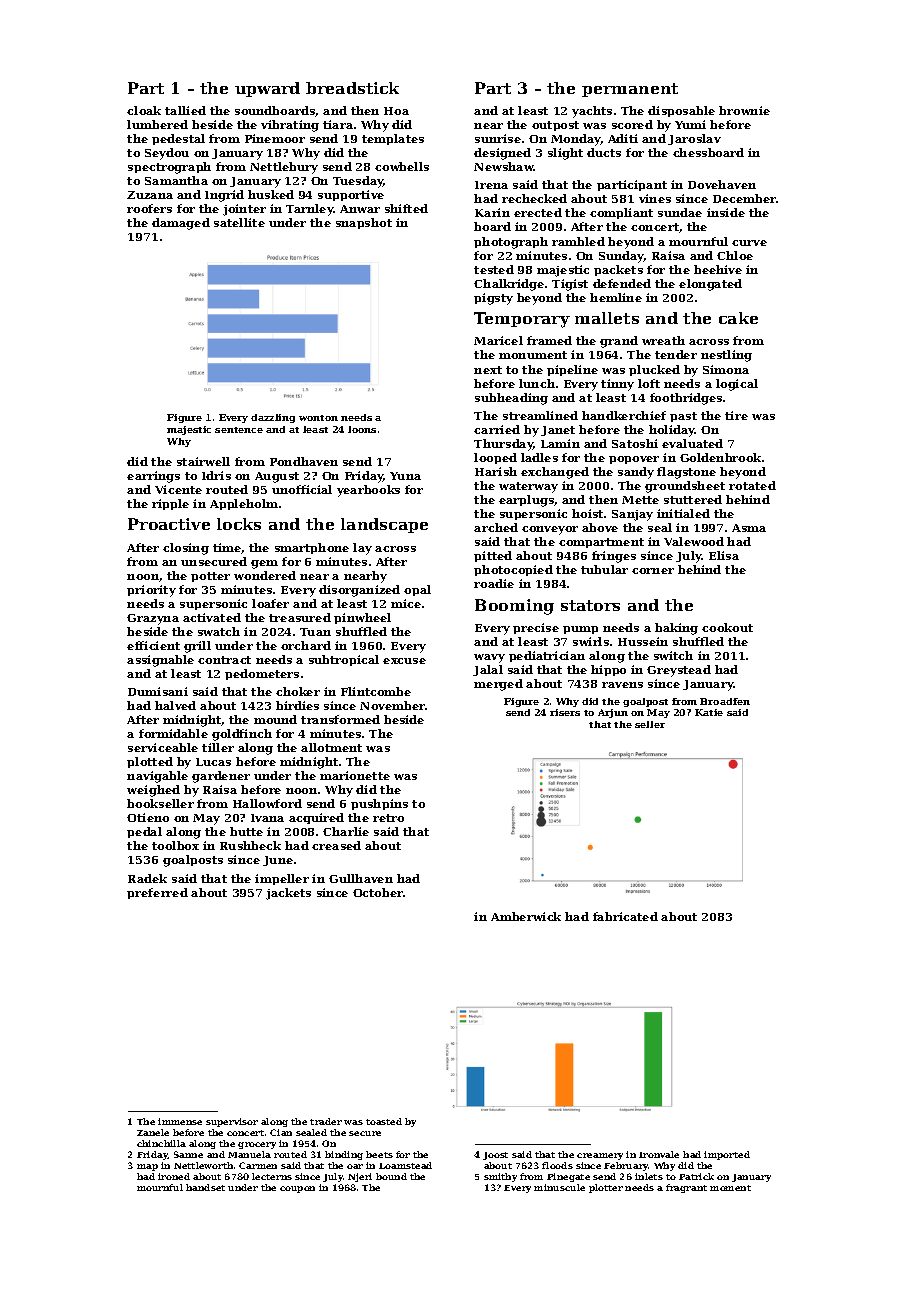 The width and height of the page is (908, 1316). What do you see at coordinates (224, 660) in the page?
I see `contract` at bounding box center [224, 660].
